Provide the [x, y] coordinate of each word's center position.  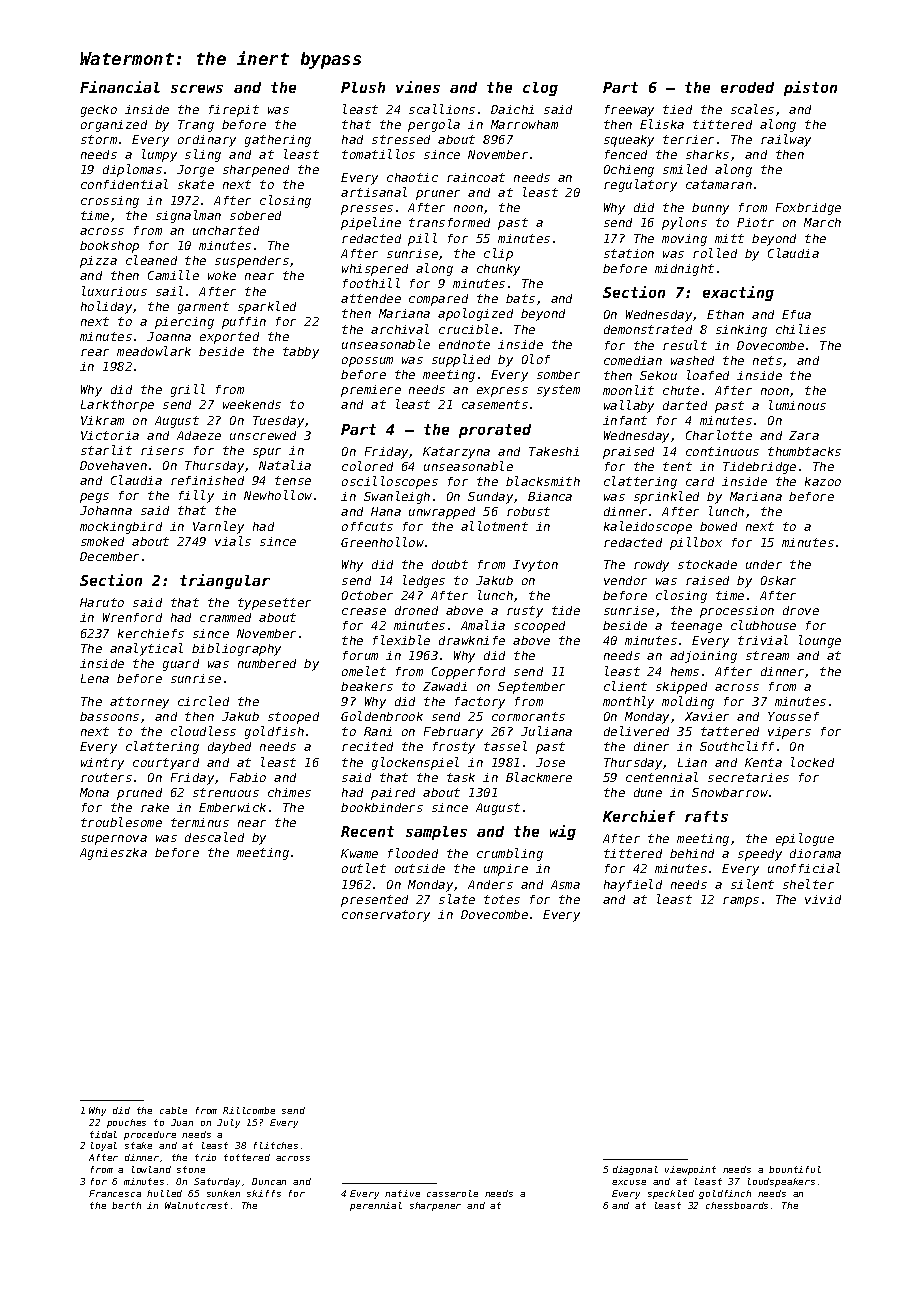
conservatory [386, 916]
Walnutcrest [196, 1205]
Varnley [218, 527]
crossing [110, 202]
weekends [252, 404]
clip [498, 254]
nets [767, 360]
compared [438, 300]
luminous [797, 405]
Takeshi [554, 451]
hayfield [633, 885]
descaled [214, 837]
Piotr [755, 222]
